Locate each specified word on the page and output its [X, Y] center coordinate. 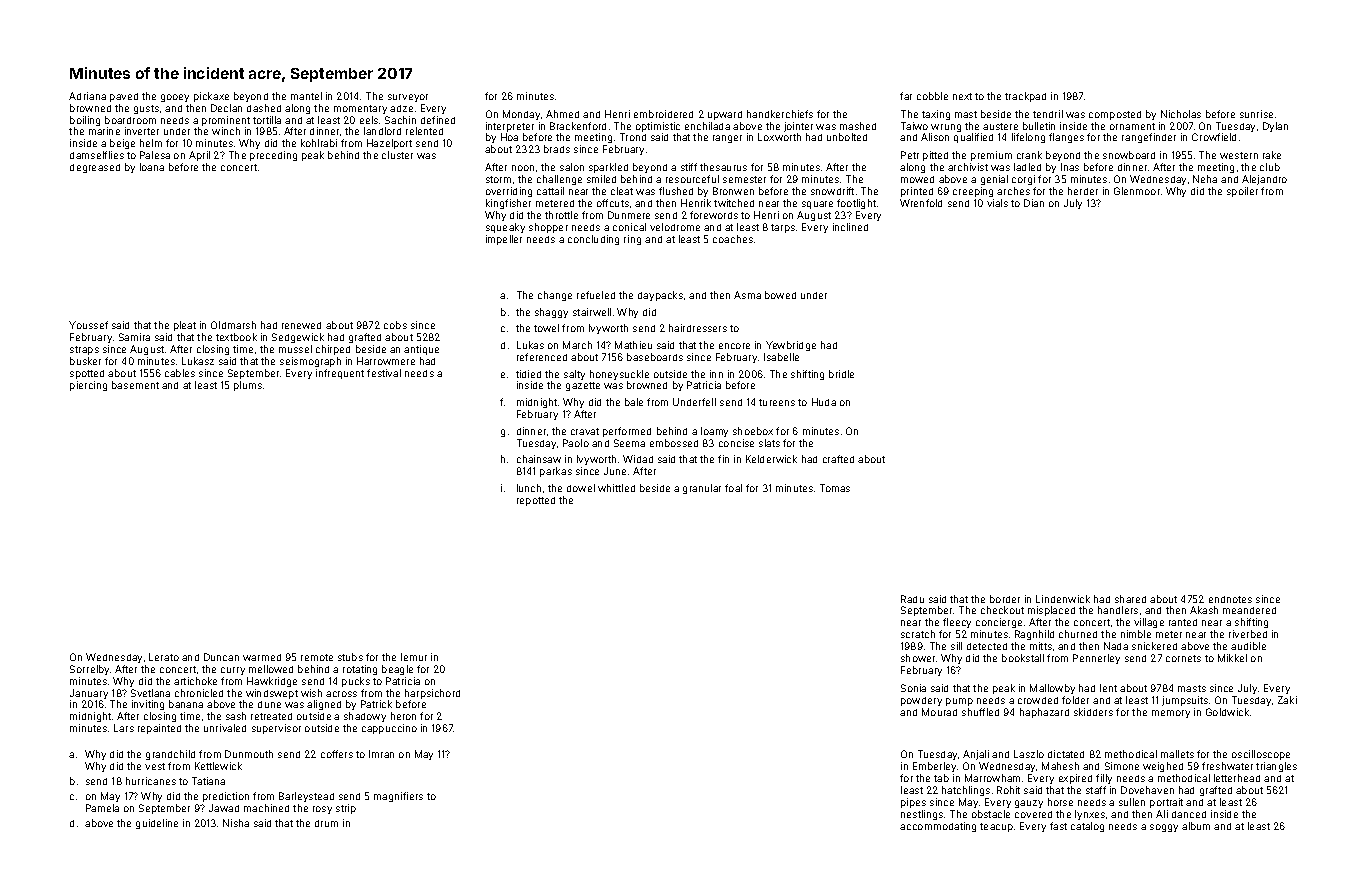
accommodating [938, 827]
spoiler [1242, 192]
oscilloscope [1261, 755]
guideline [157, 824]
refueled [596, 295]
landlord [382, 131]
